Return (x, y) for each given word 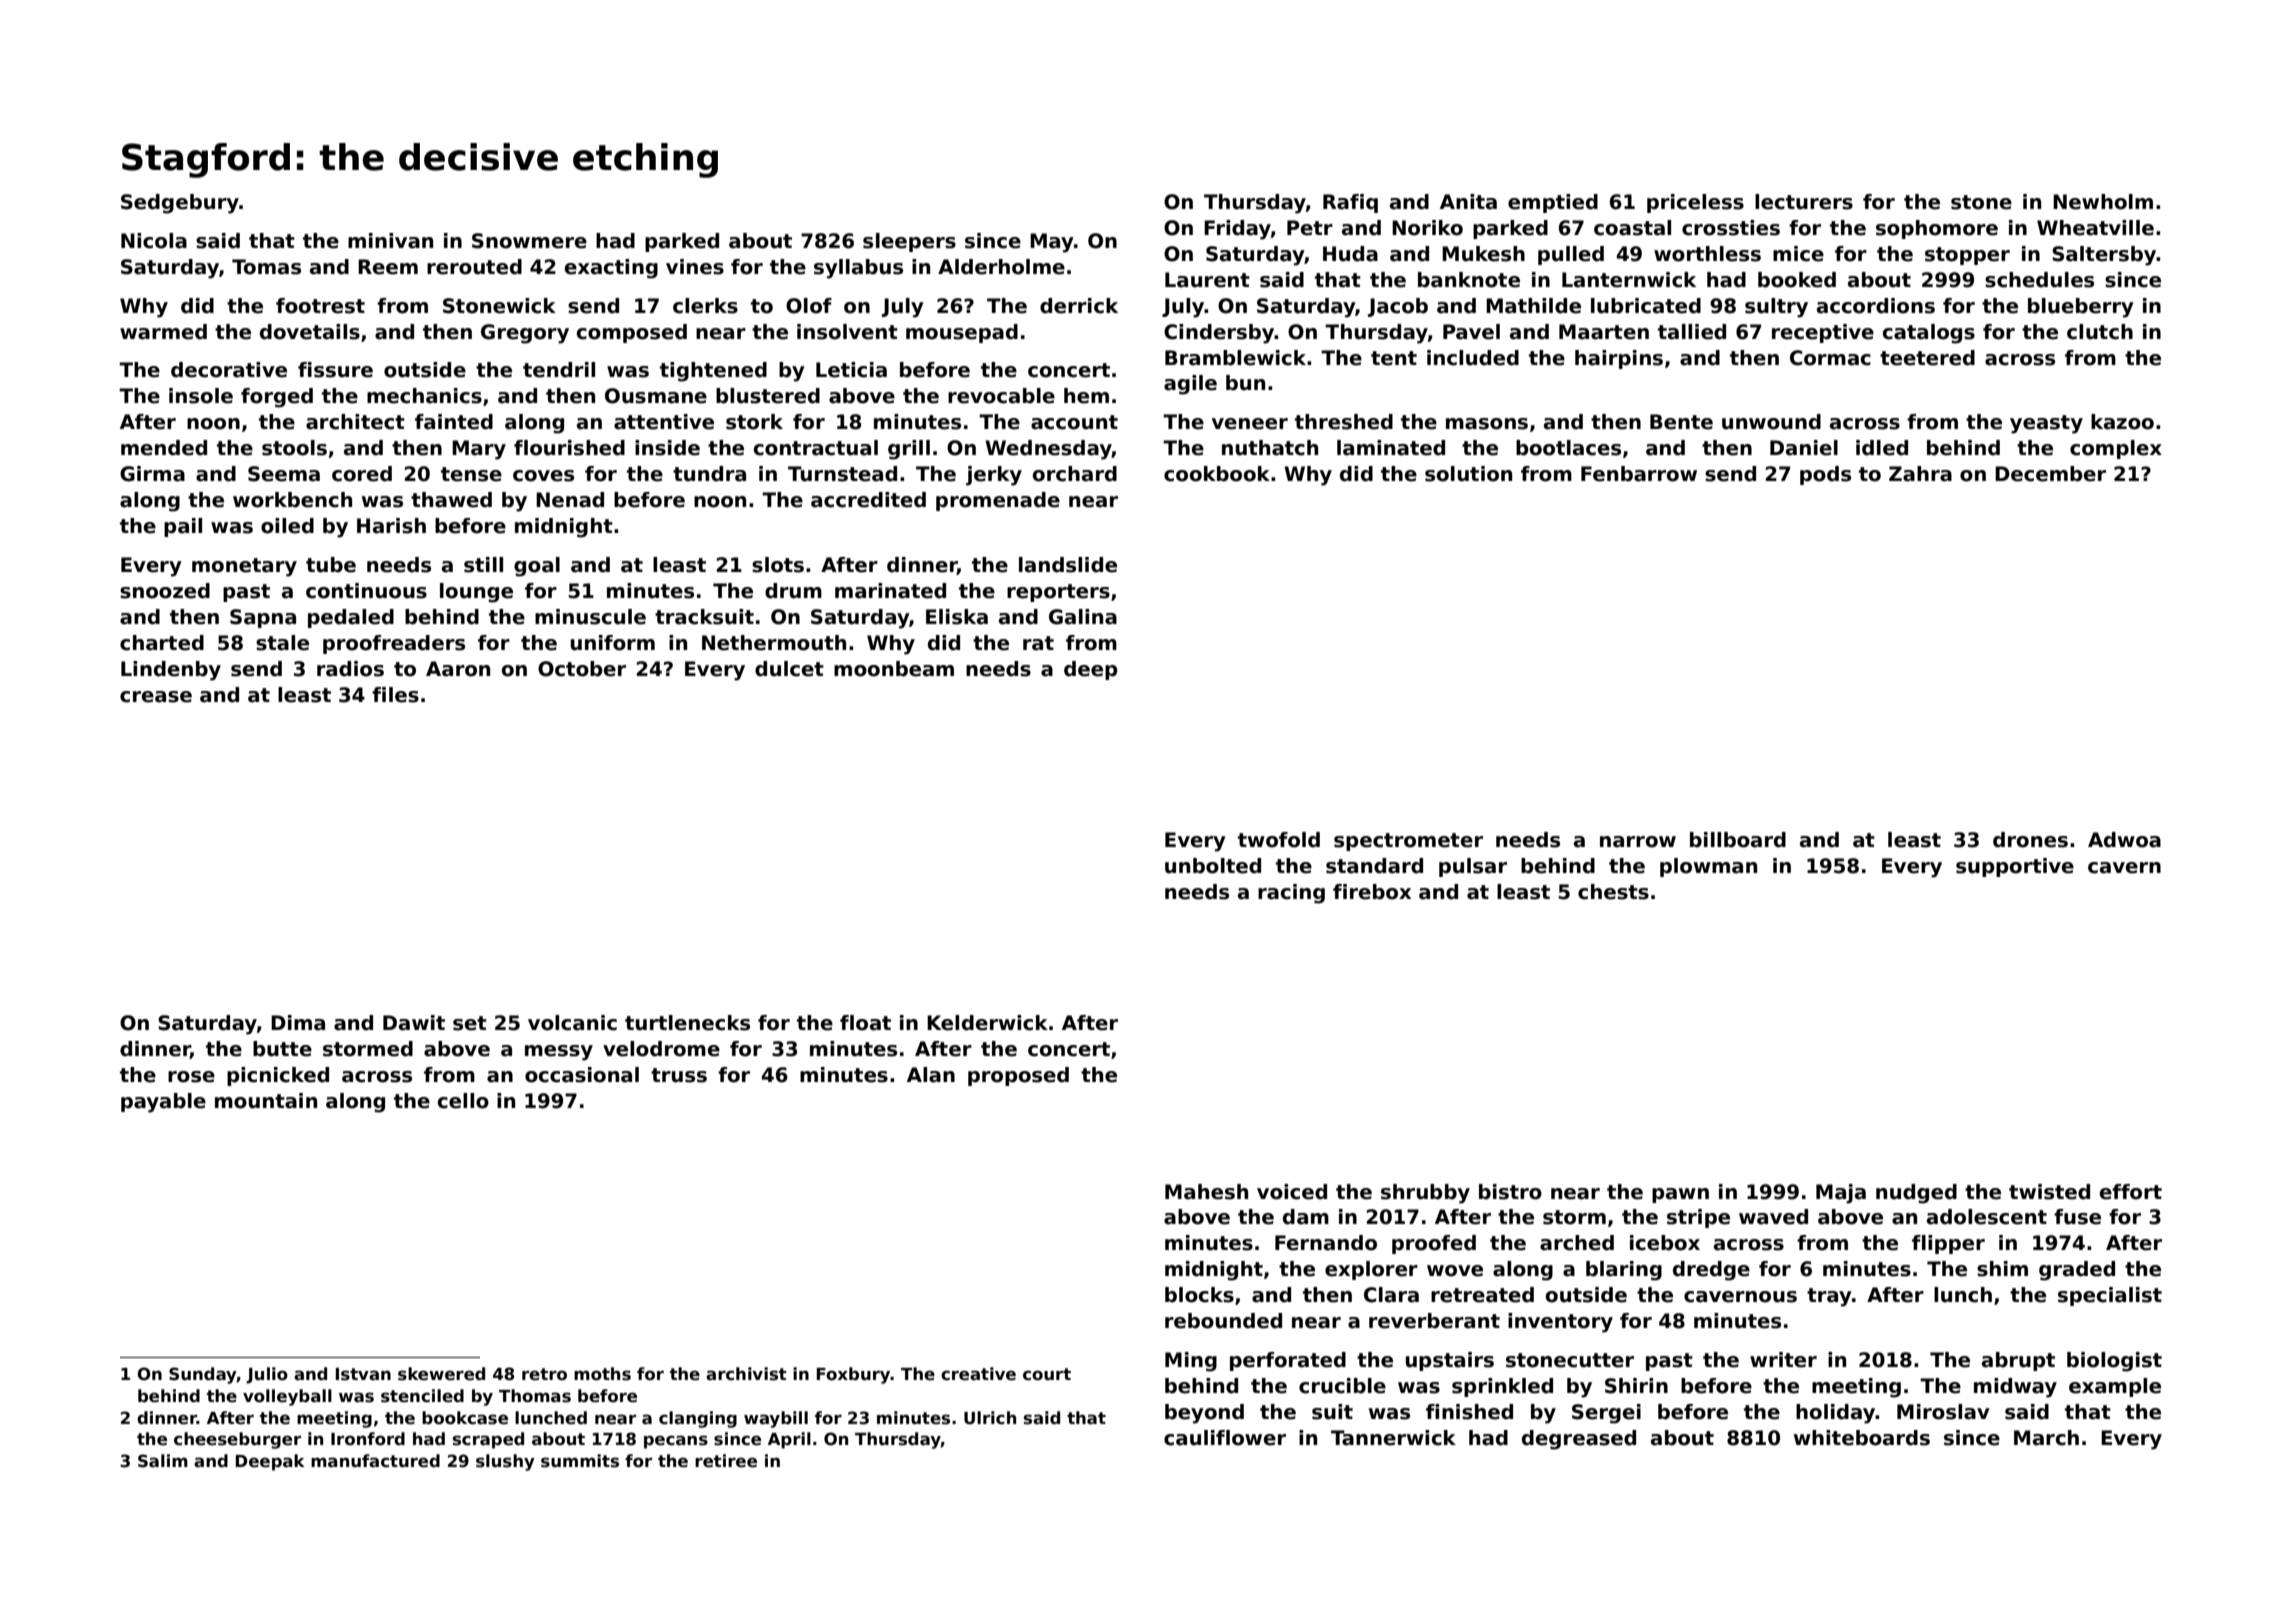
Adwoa (2124, 840)
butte (282, 1049)
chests (1613, 892)
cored (362, 474)
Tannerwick (1393, 1438)
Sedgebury (180, 204)
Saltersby (2104, 256)
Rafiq (1350, 203)
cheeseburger (237, 1440)
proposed (1018, 1076)
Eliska (957, 617)
